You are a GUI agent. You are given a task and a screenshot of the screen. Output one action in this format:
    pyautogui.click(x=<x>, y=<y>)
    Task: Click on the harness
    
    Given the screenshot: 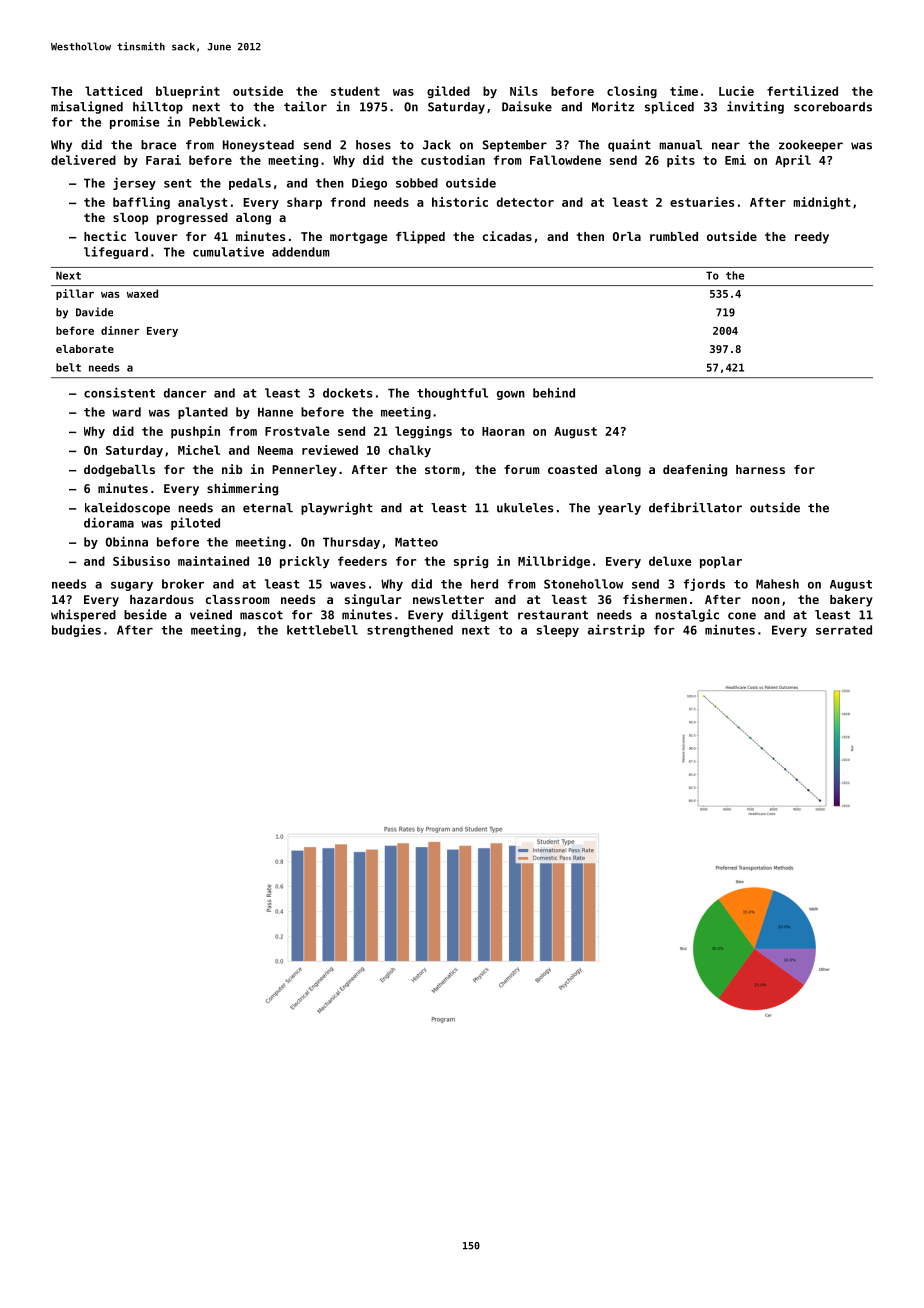 What is the action you would take?
    pyautogui.click(x=760, y=469)
